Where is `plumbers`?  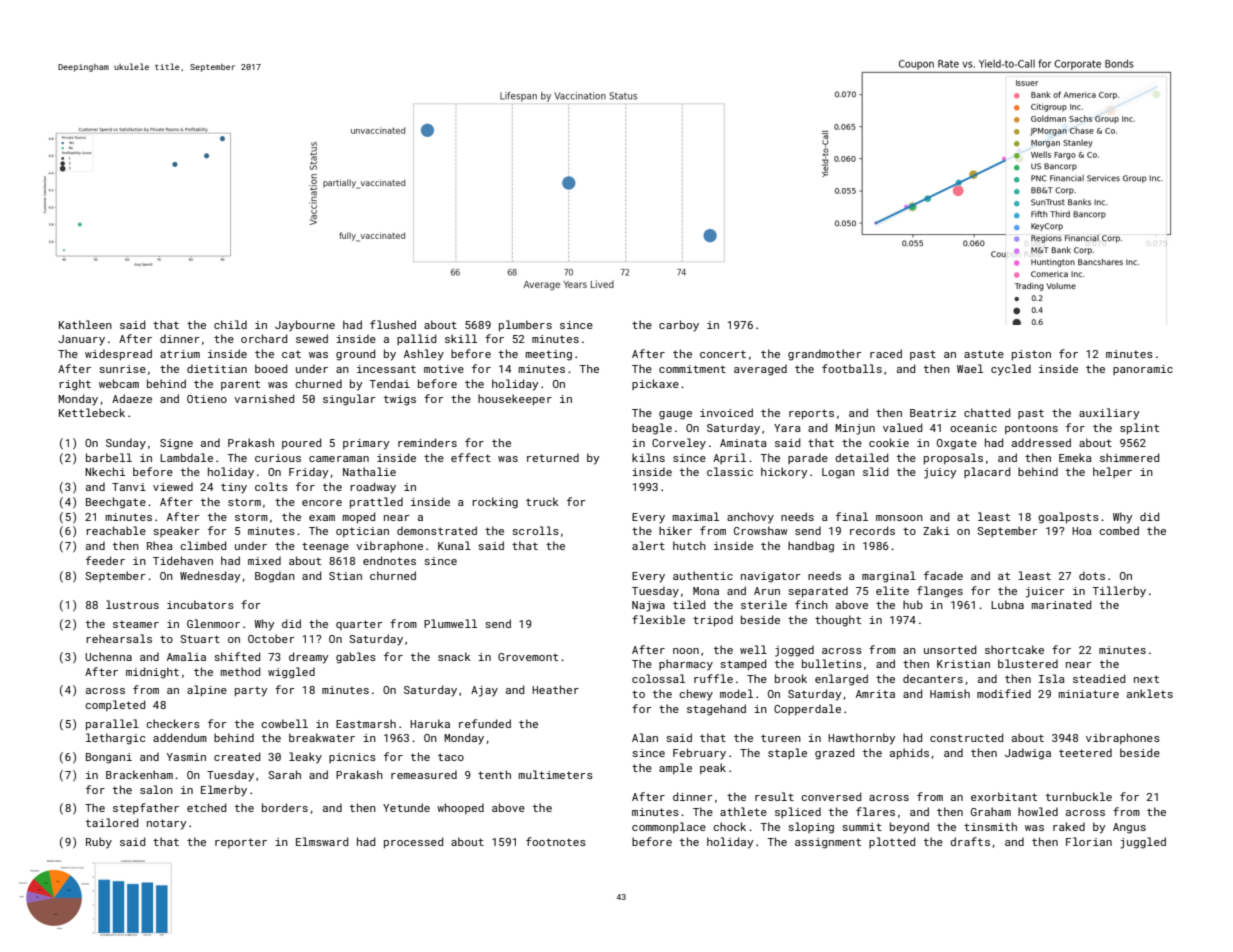 plumbers is located at coordinates (525, 325).
